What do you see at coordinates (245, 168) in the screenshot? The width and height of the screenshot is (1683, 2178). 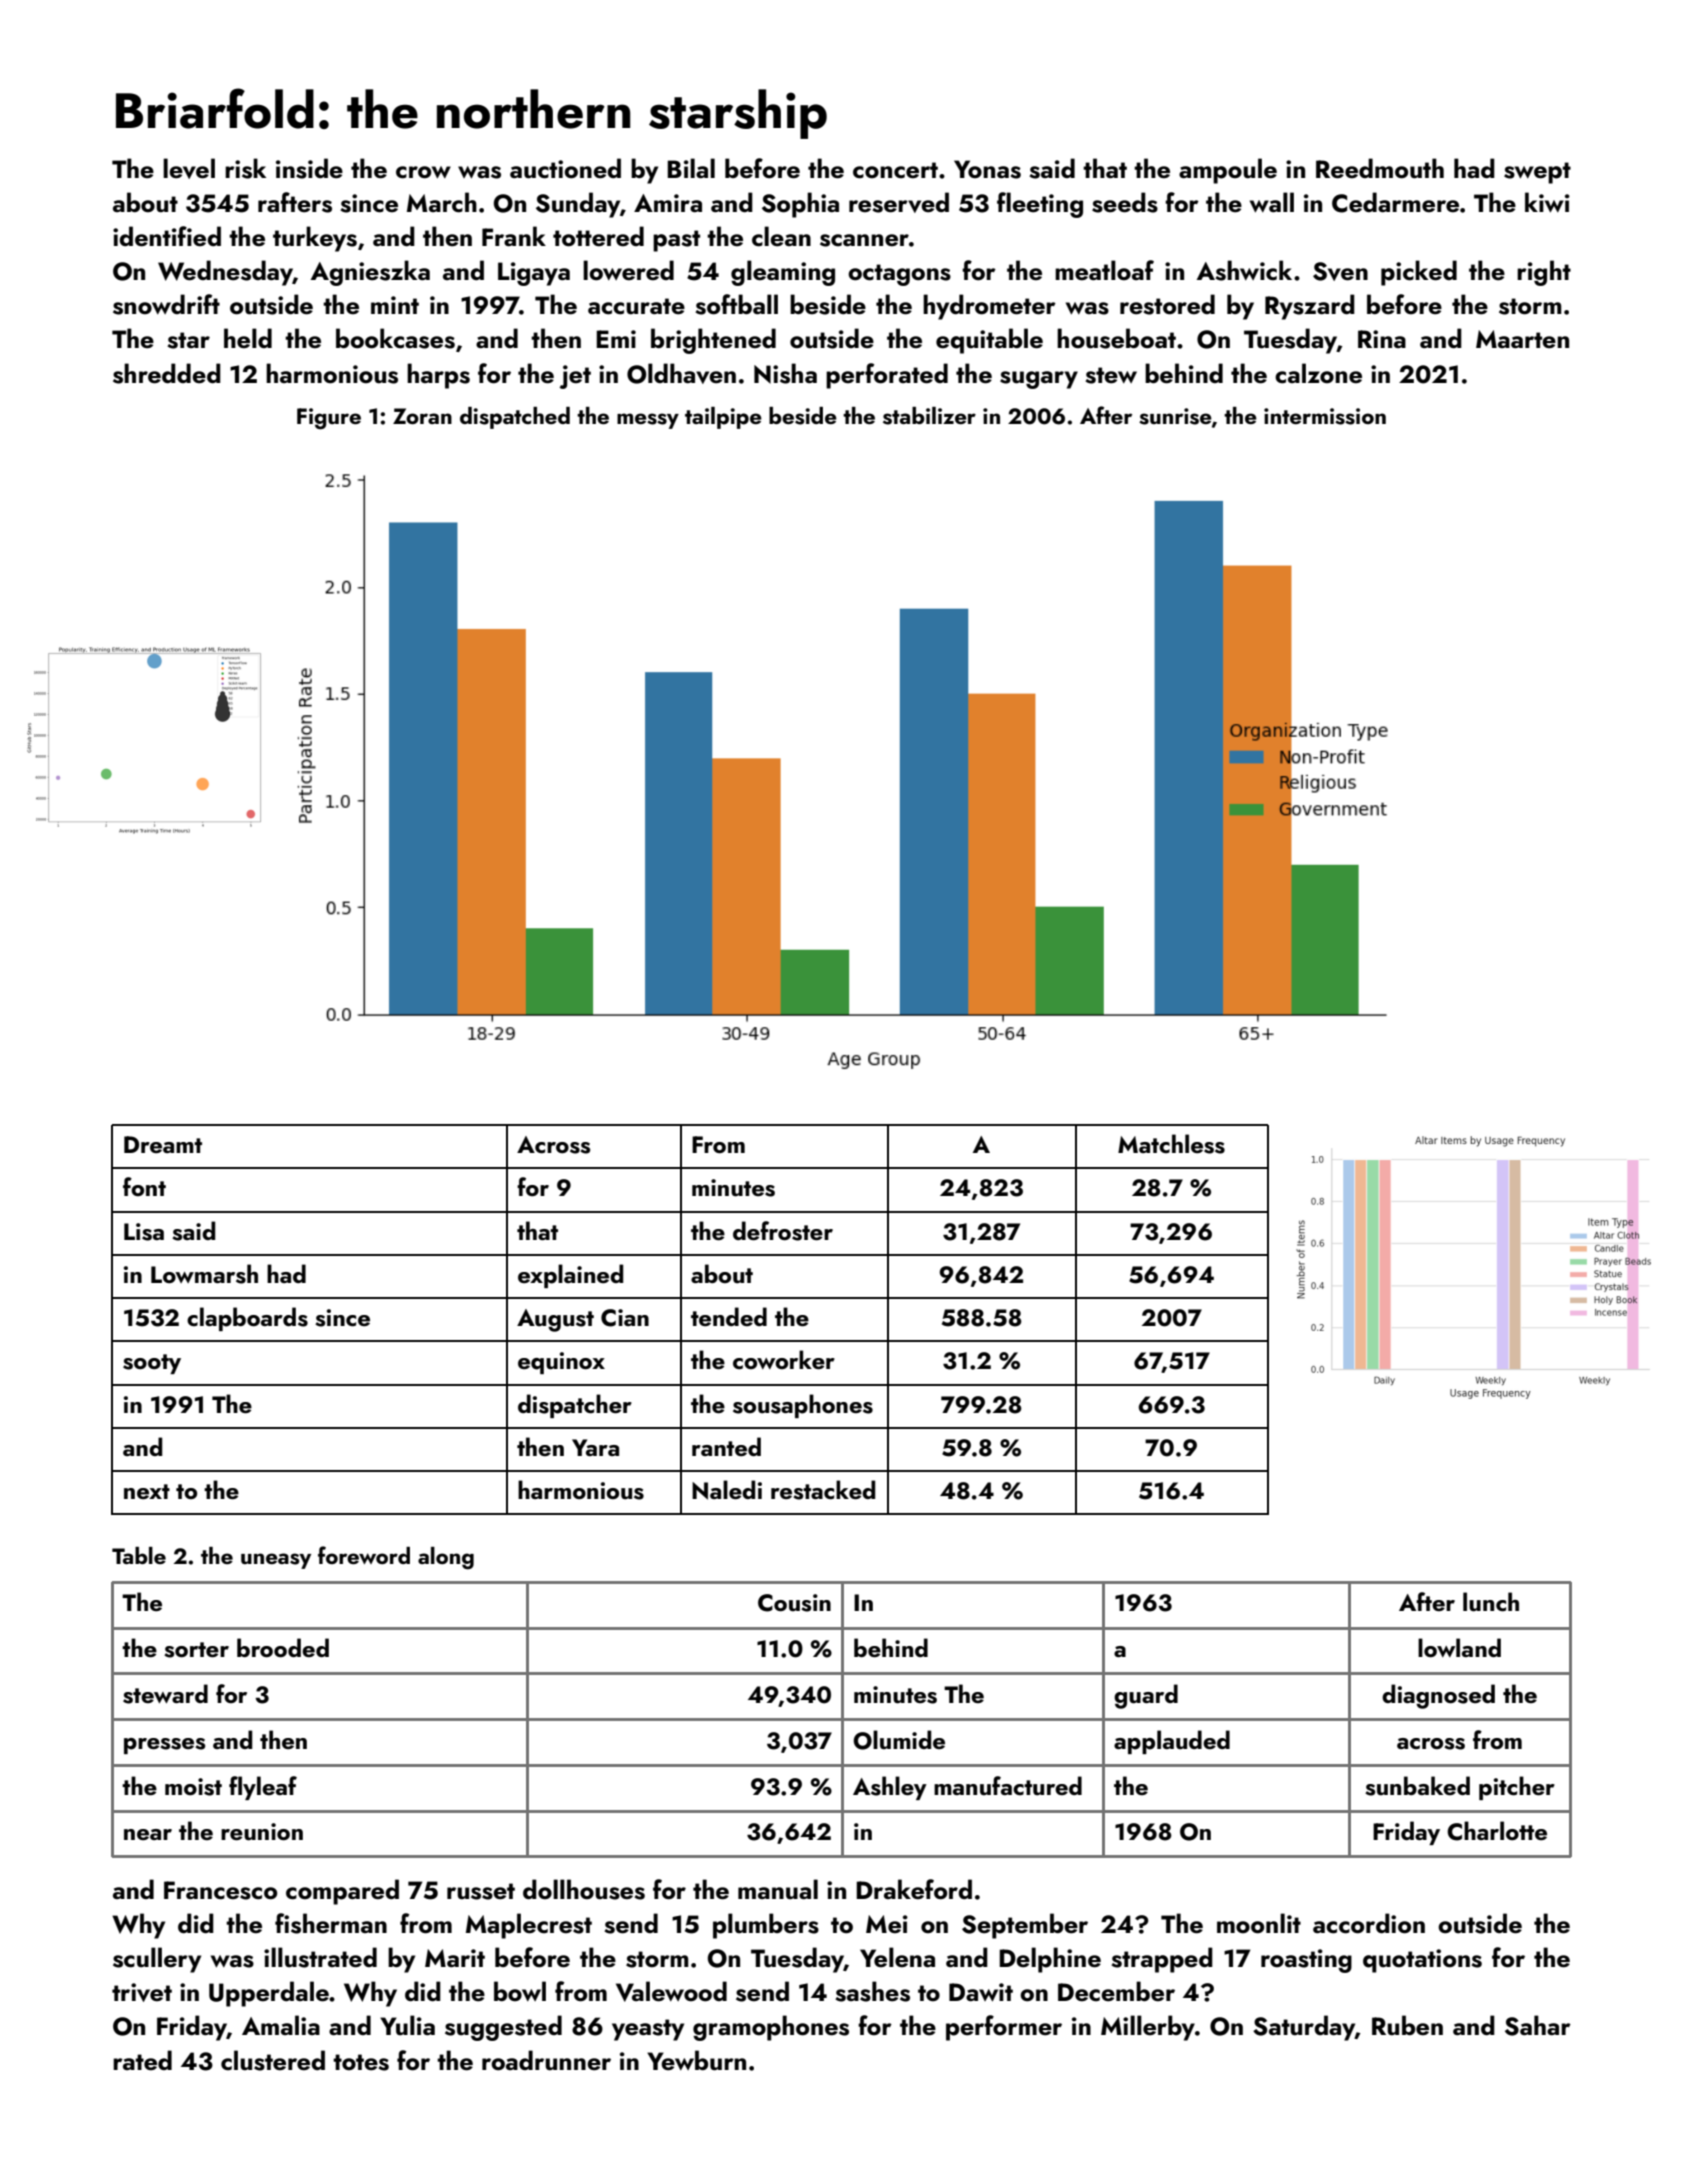 I see `risk` at bounding box center [245, 168].
